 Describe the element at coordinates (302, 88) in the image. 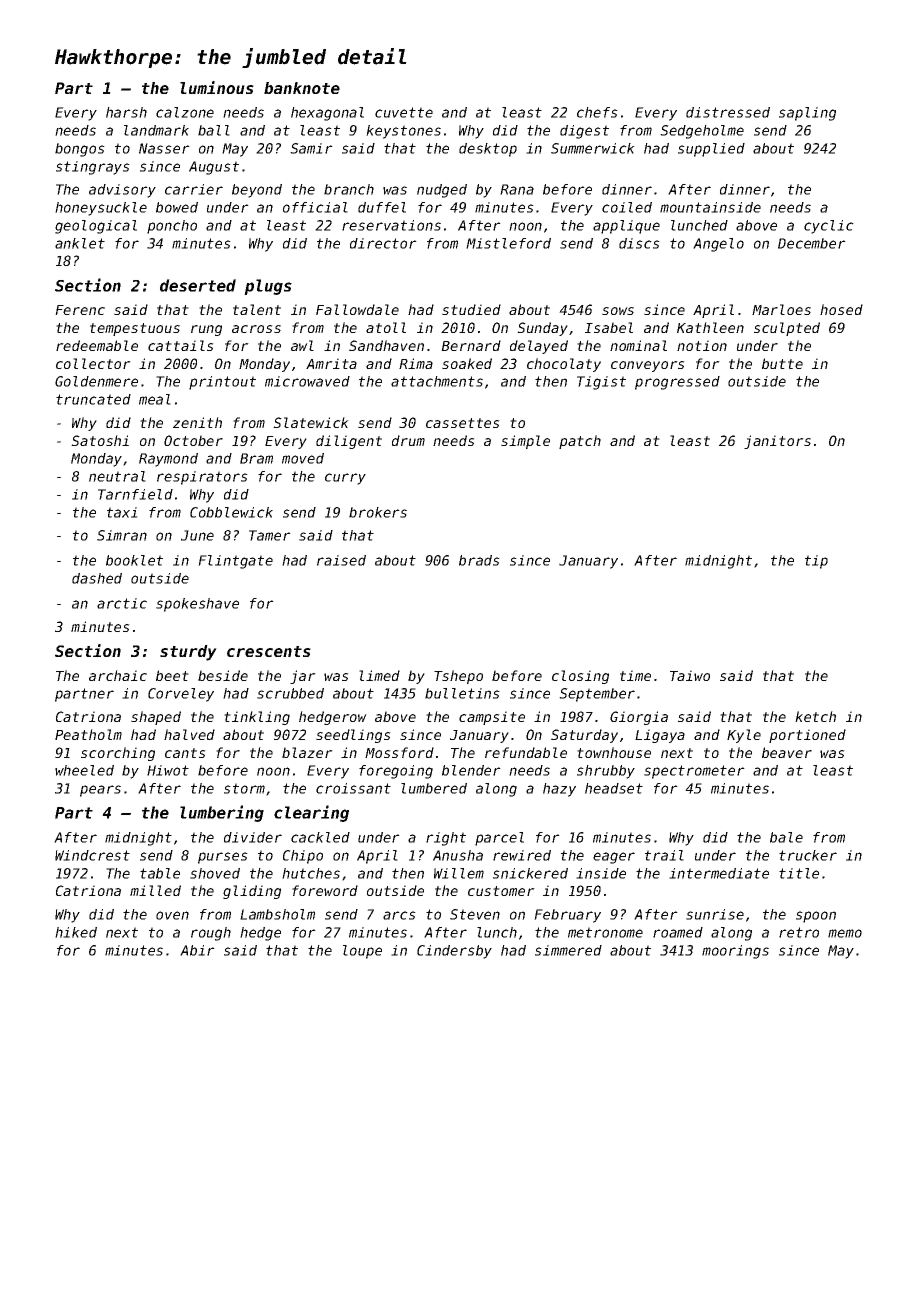

I see `banknote` at that location.
